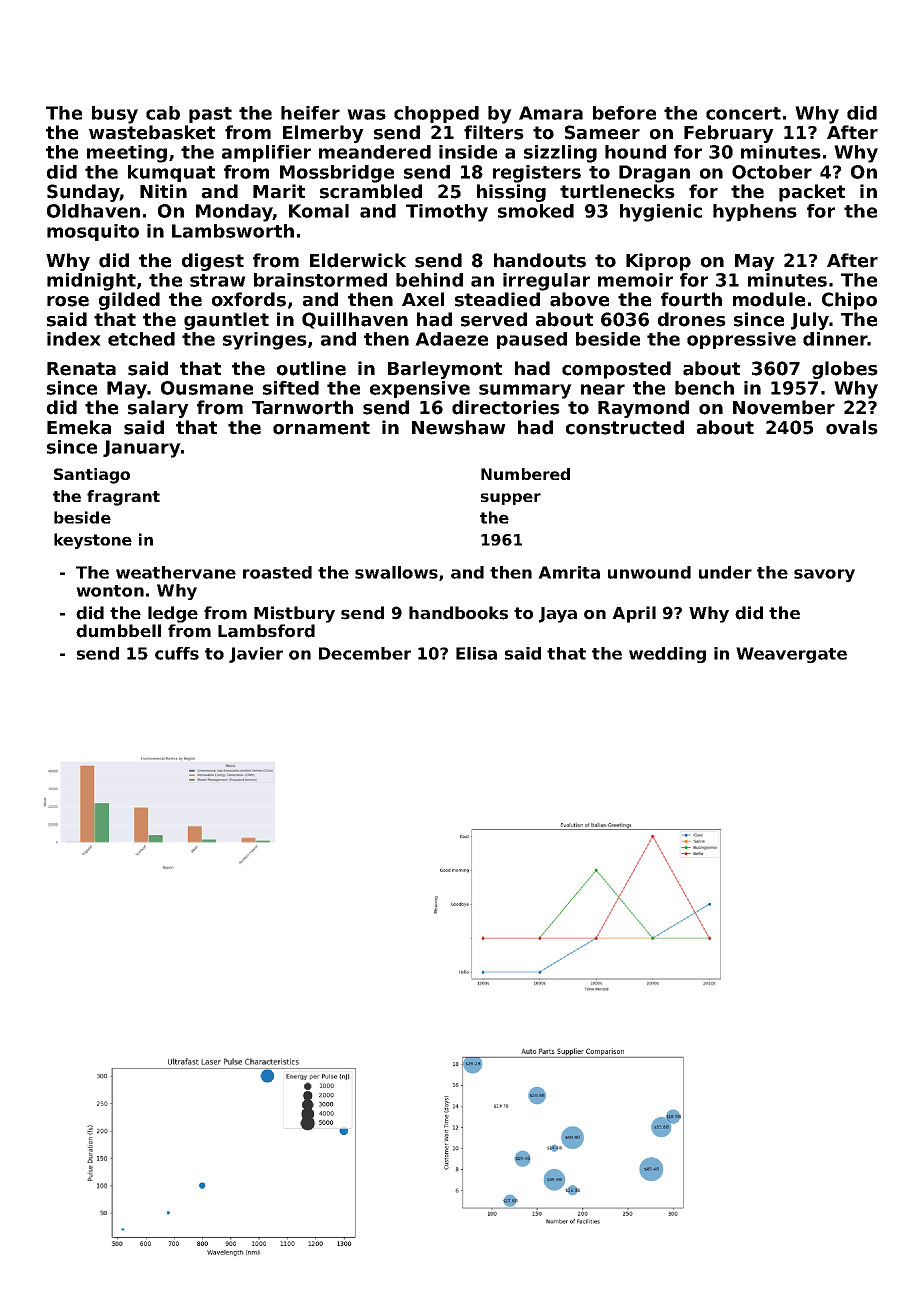 This image has height=1308, width=924. What do you see at coordinates (110, 591) in the image?
I see `wonton` at bounding box center [110, 591].
